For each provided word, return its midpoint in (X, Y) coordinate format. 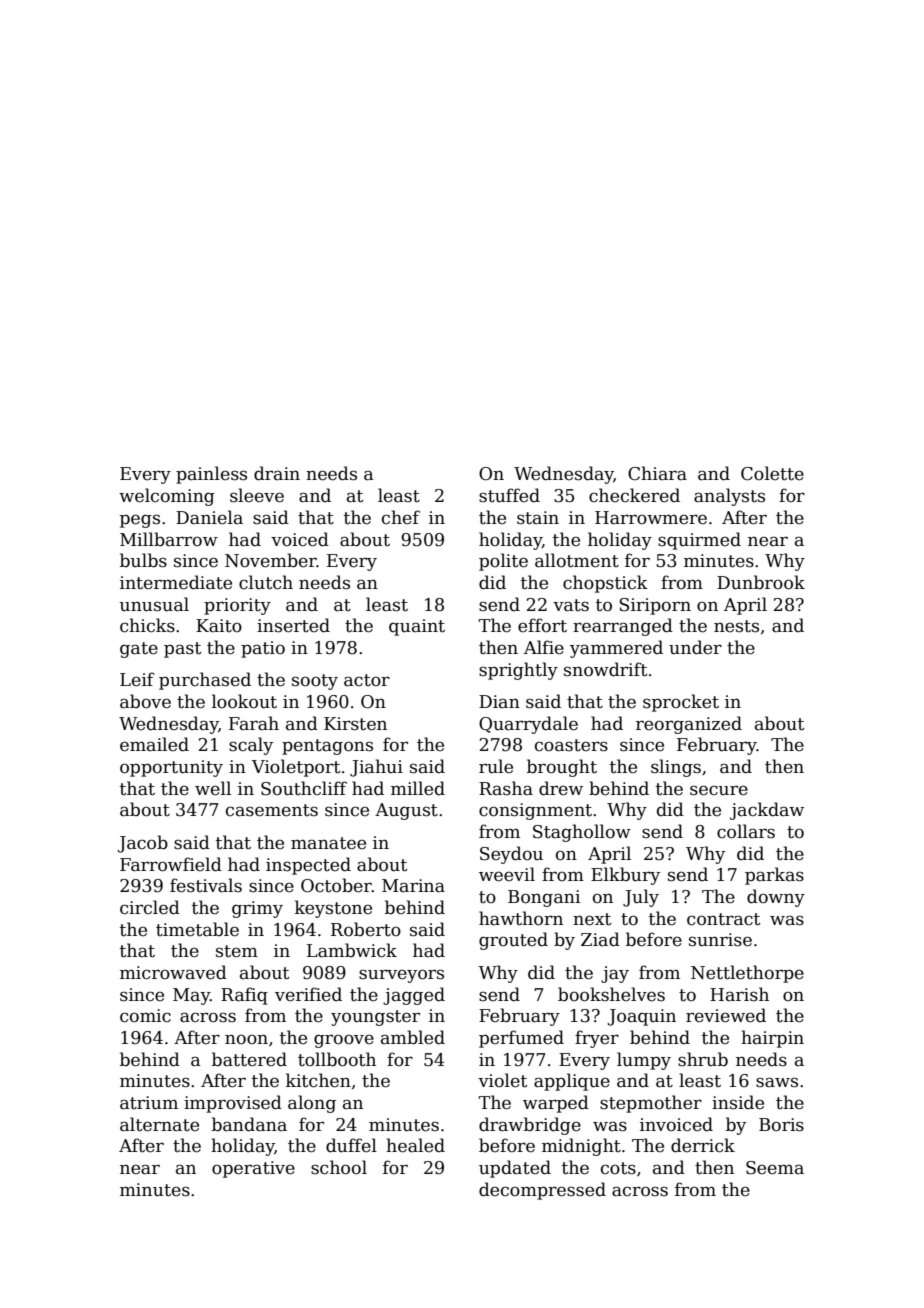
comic (145, 1016)
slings (676, 768)
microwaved (173, 972)
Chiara (657, 473)
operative (253, 1169)
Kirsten (355, 724)
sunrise (720, 940)
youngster (375, 1018)
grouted (513, 941)
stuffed (509, 495)
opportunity (171, 768)
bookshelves (611, 994)
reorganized (689, 725)
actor (367, 680)
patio (263, 649)
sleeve (257, 495)
